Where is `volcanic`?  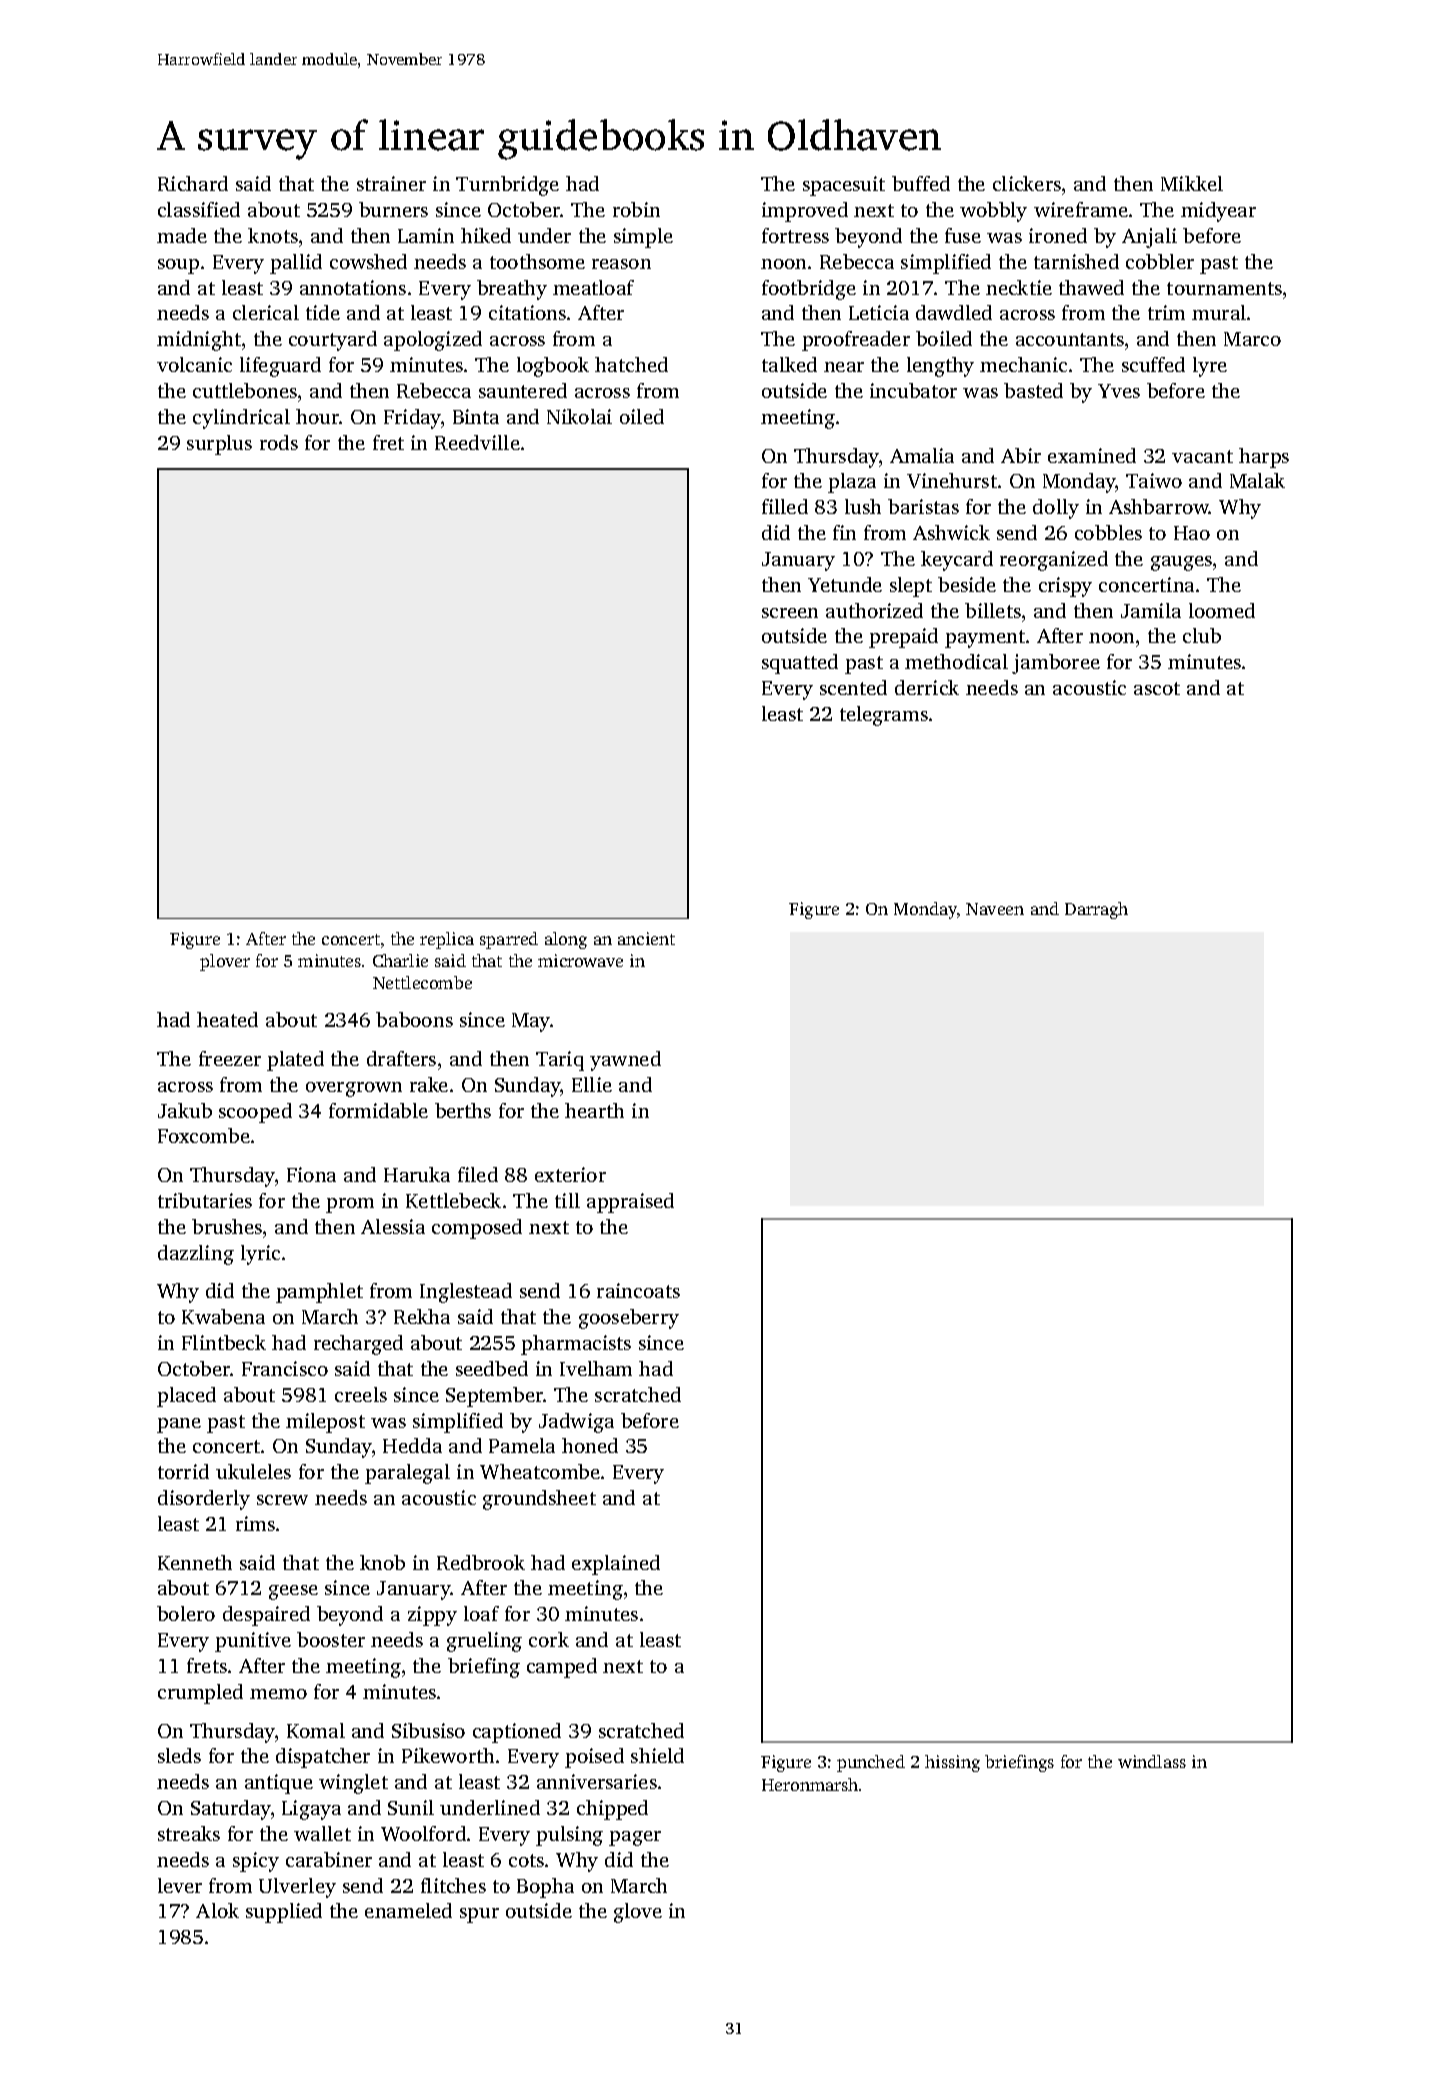 volcanic is located at coordinates (194, 364).
